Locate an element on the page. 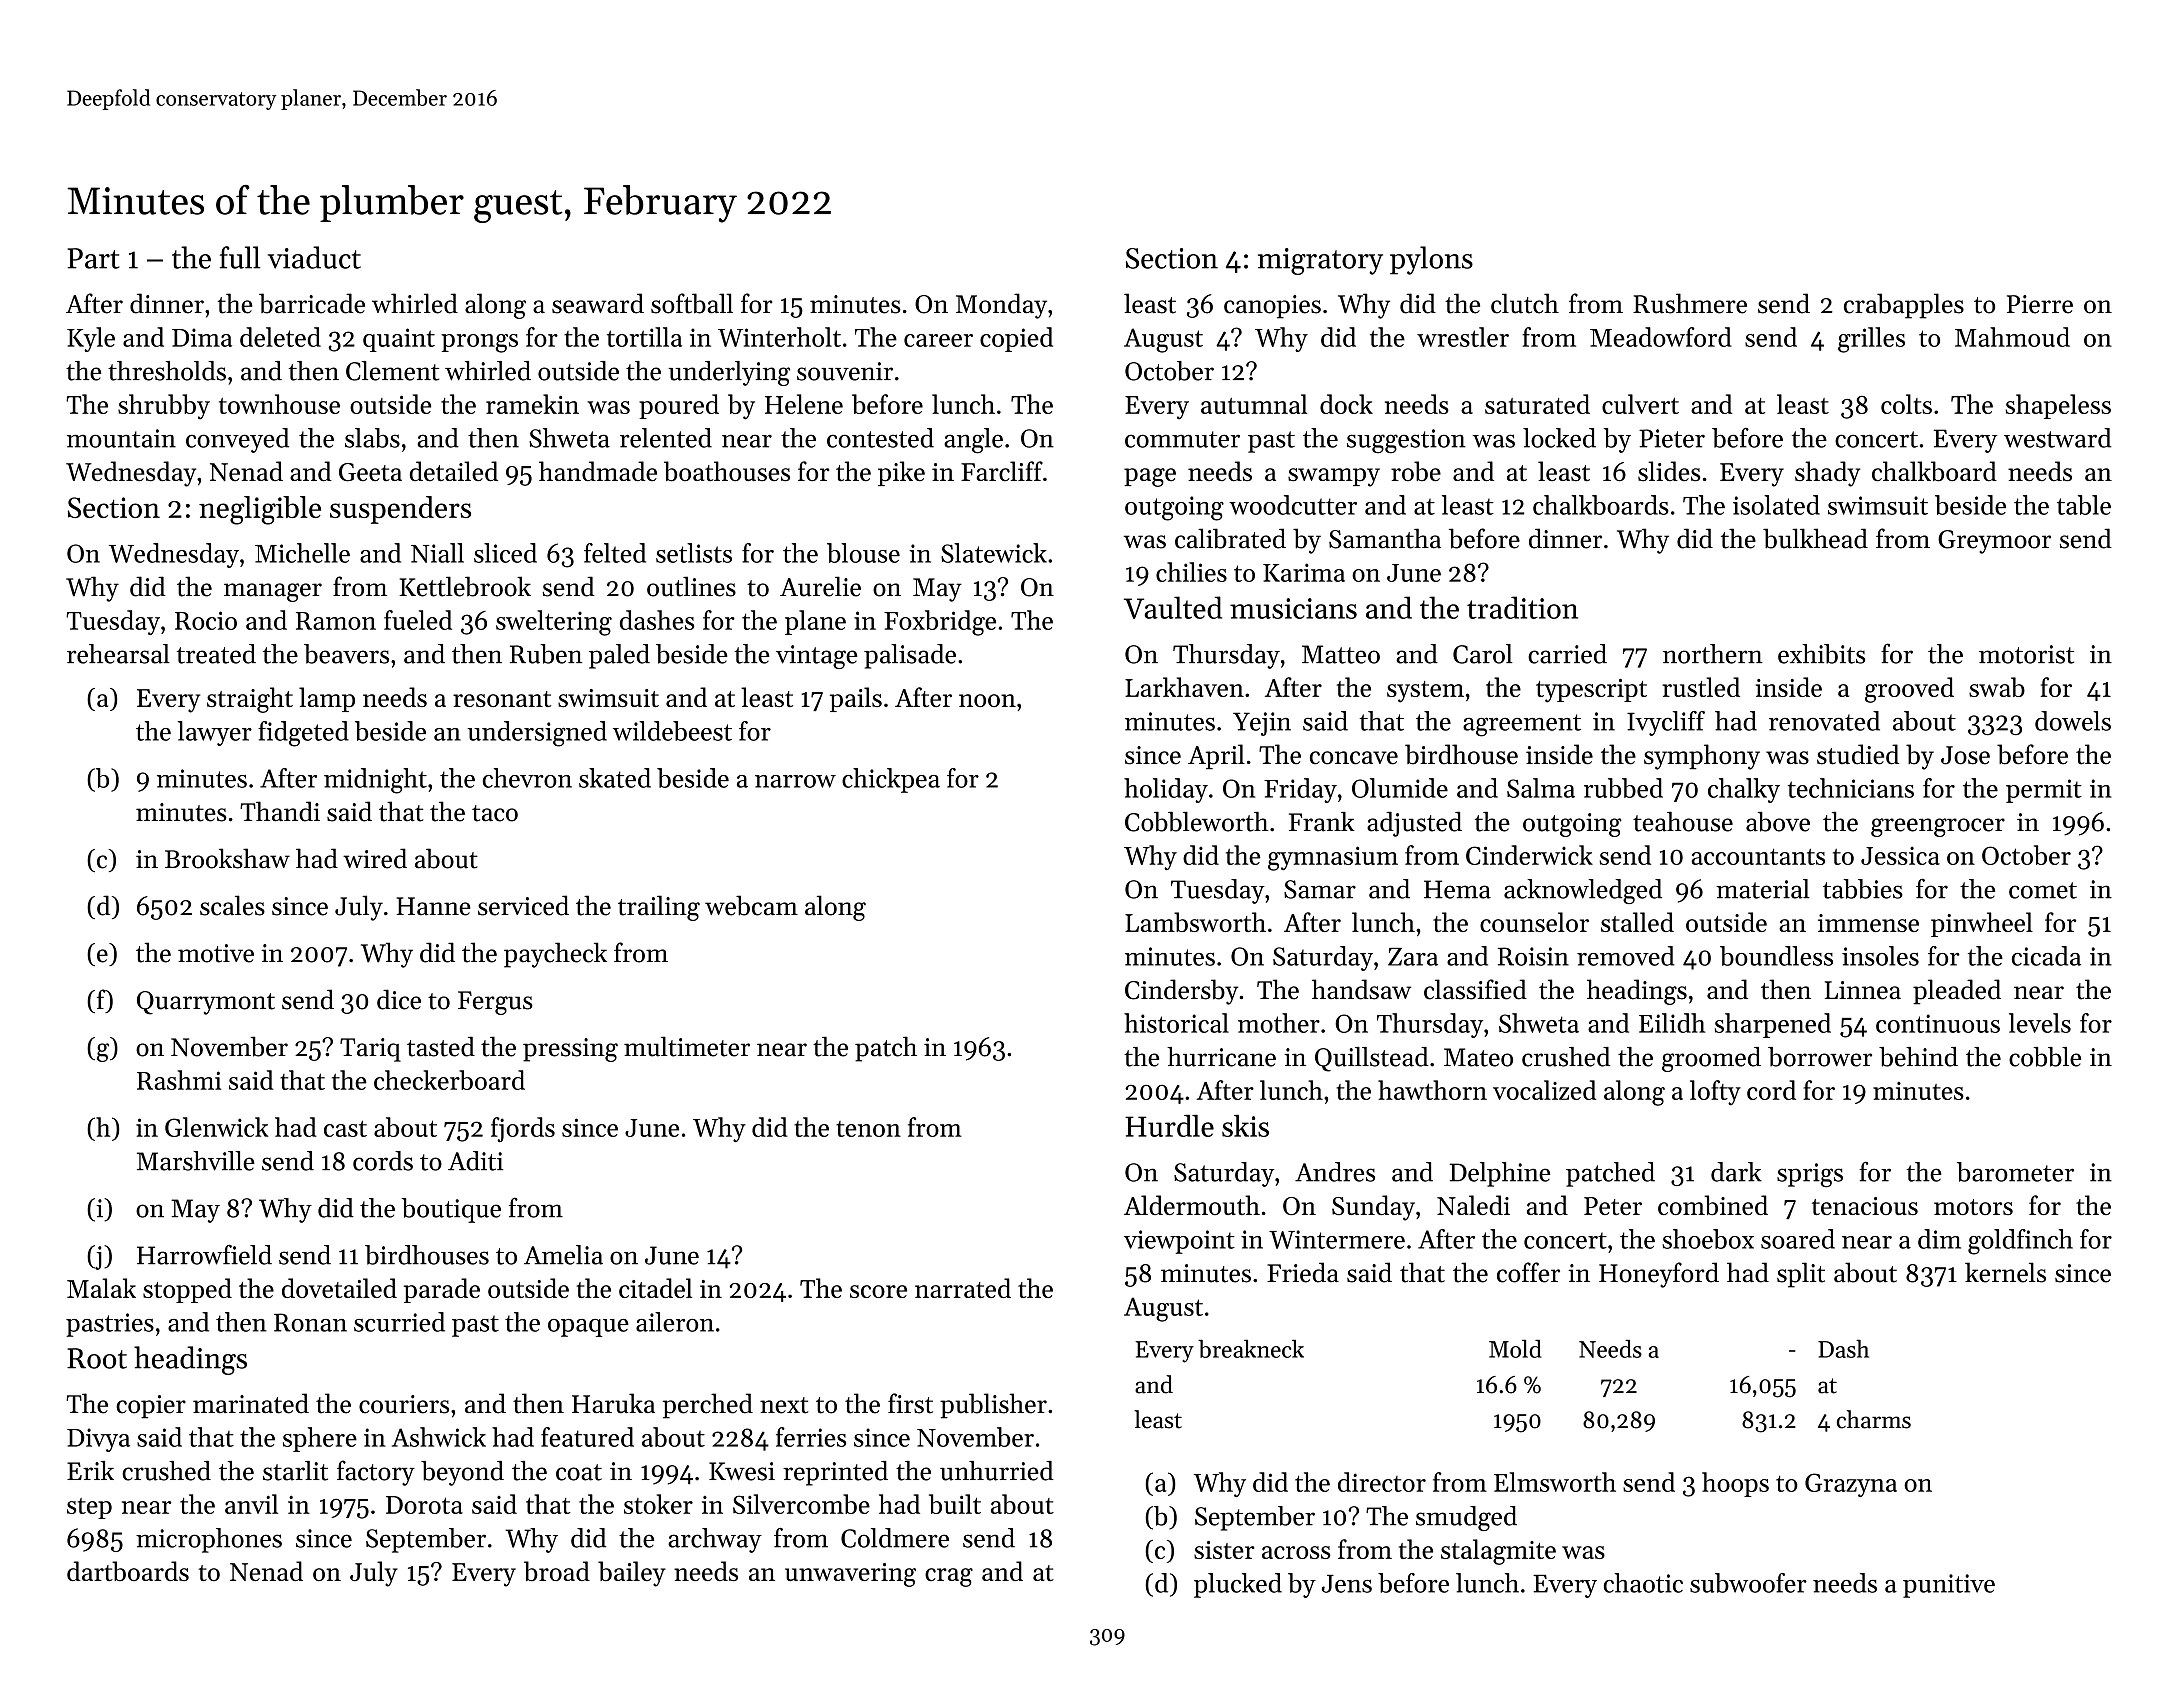 This image has width=2178, height=1683. groomed is located at coordinates (1711, 1059).
